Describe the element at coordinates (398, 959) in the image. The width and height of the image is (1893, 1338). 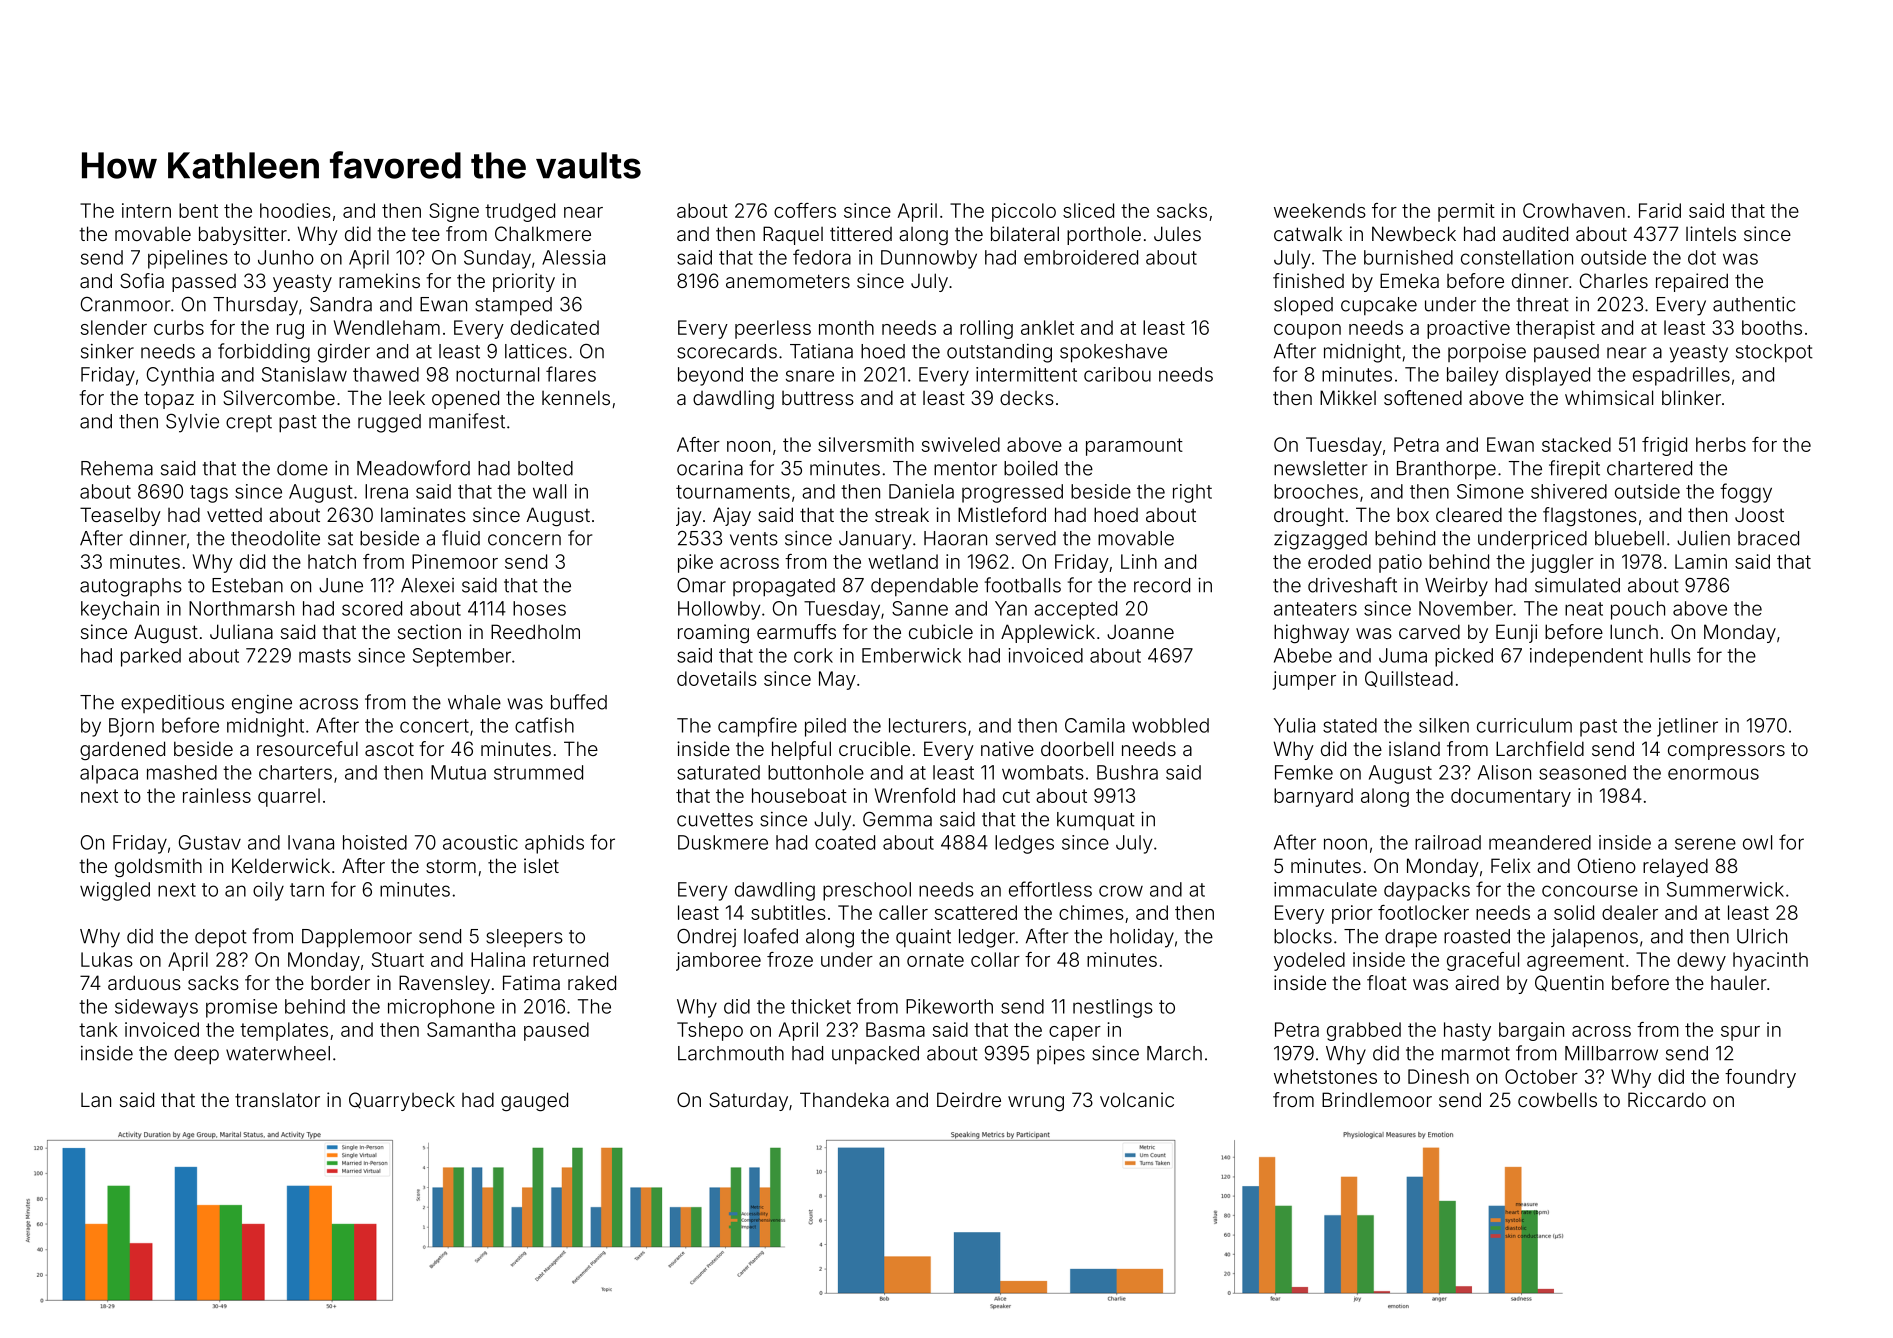
I see `Stuart` at that location.
